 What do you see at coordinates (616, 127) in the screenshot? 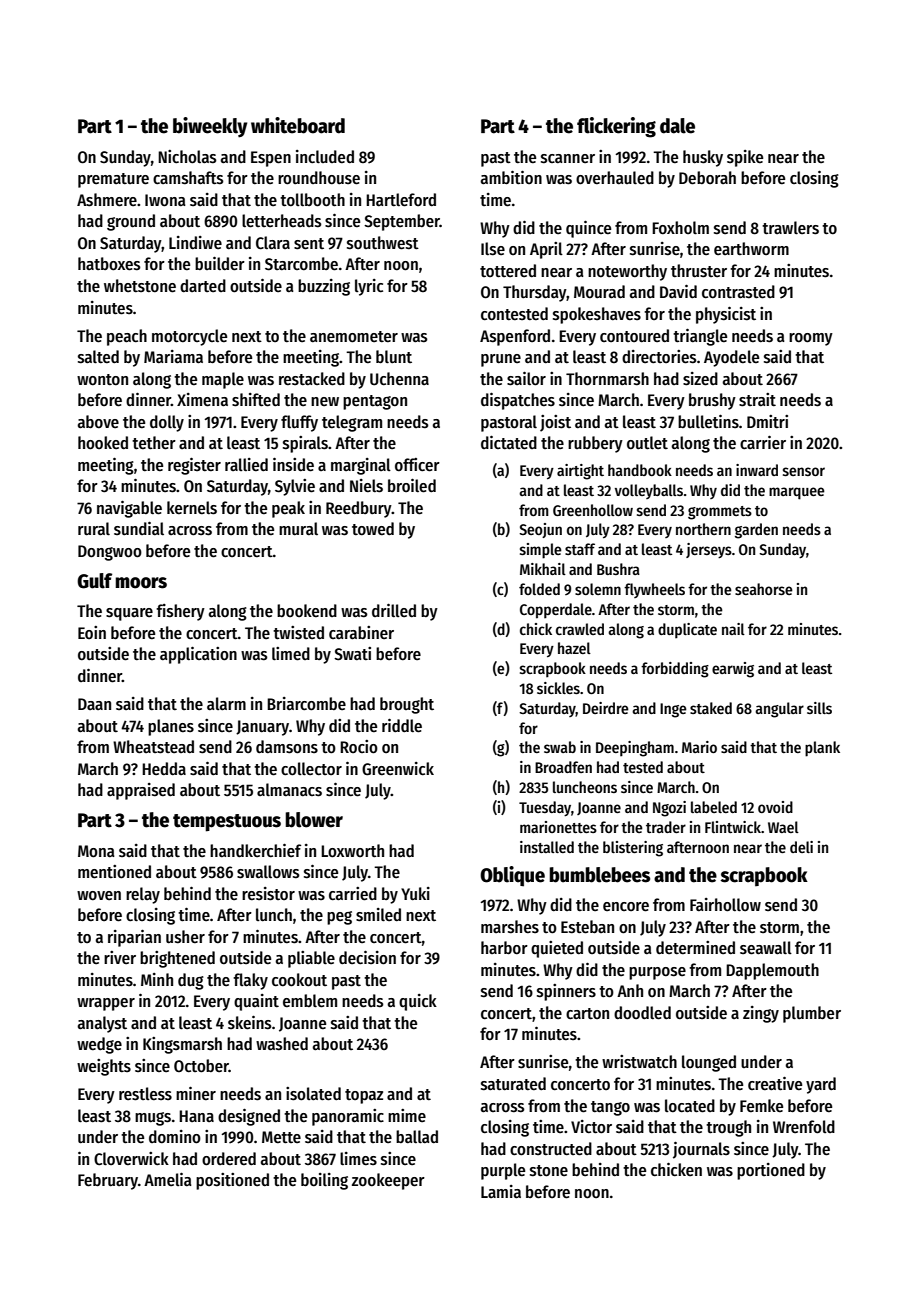
I see `flickering` at bounding box center [616, 127].
